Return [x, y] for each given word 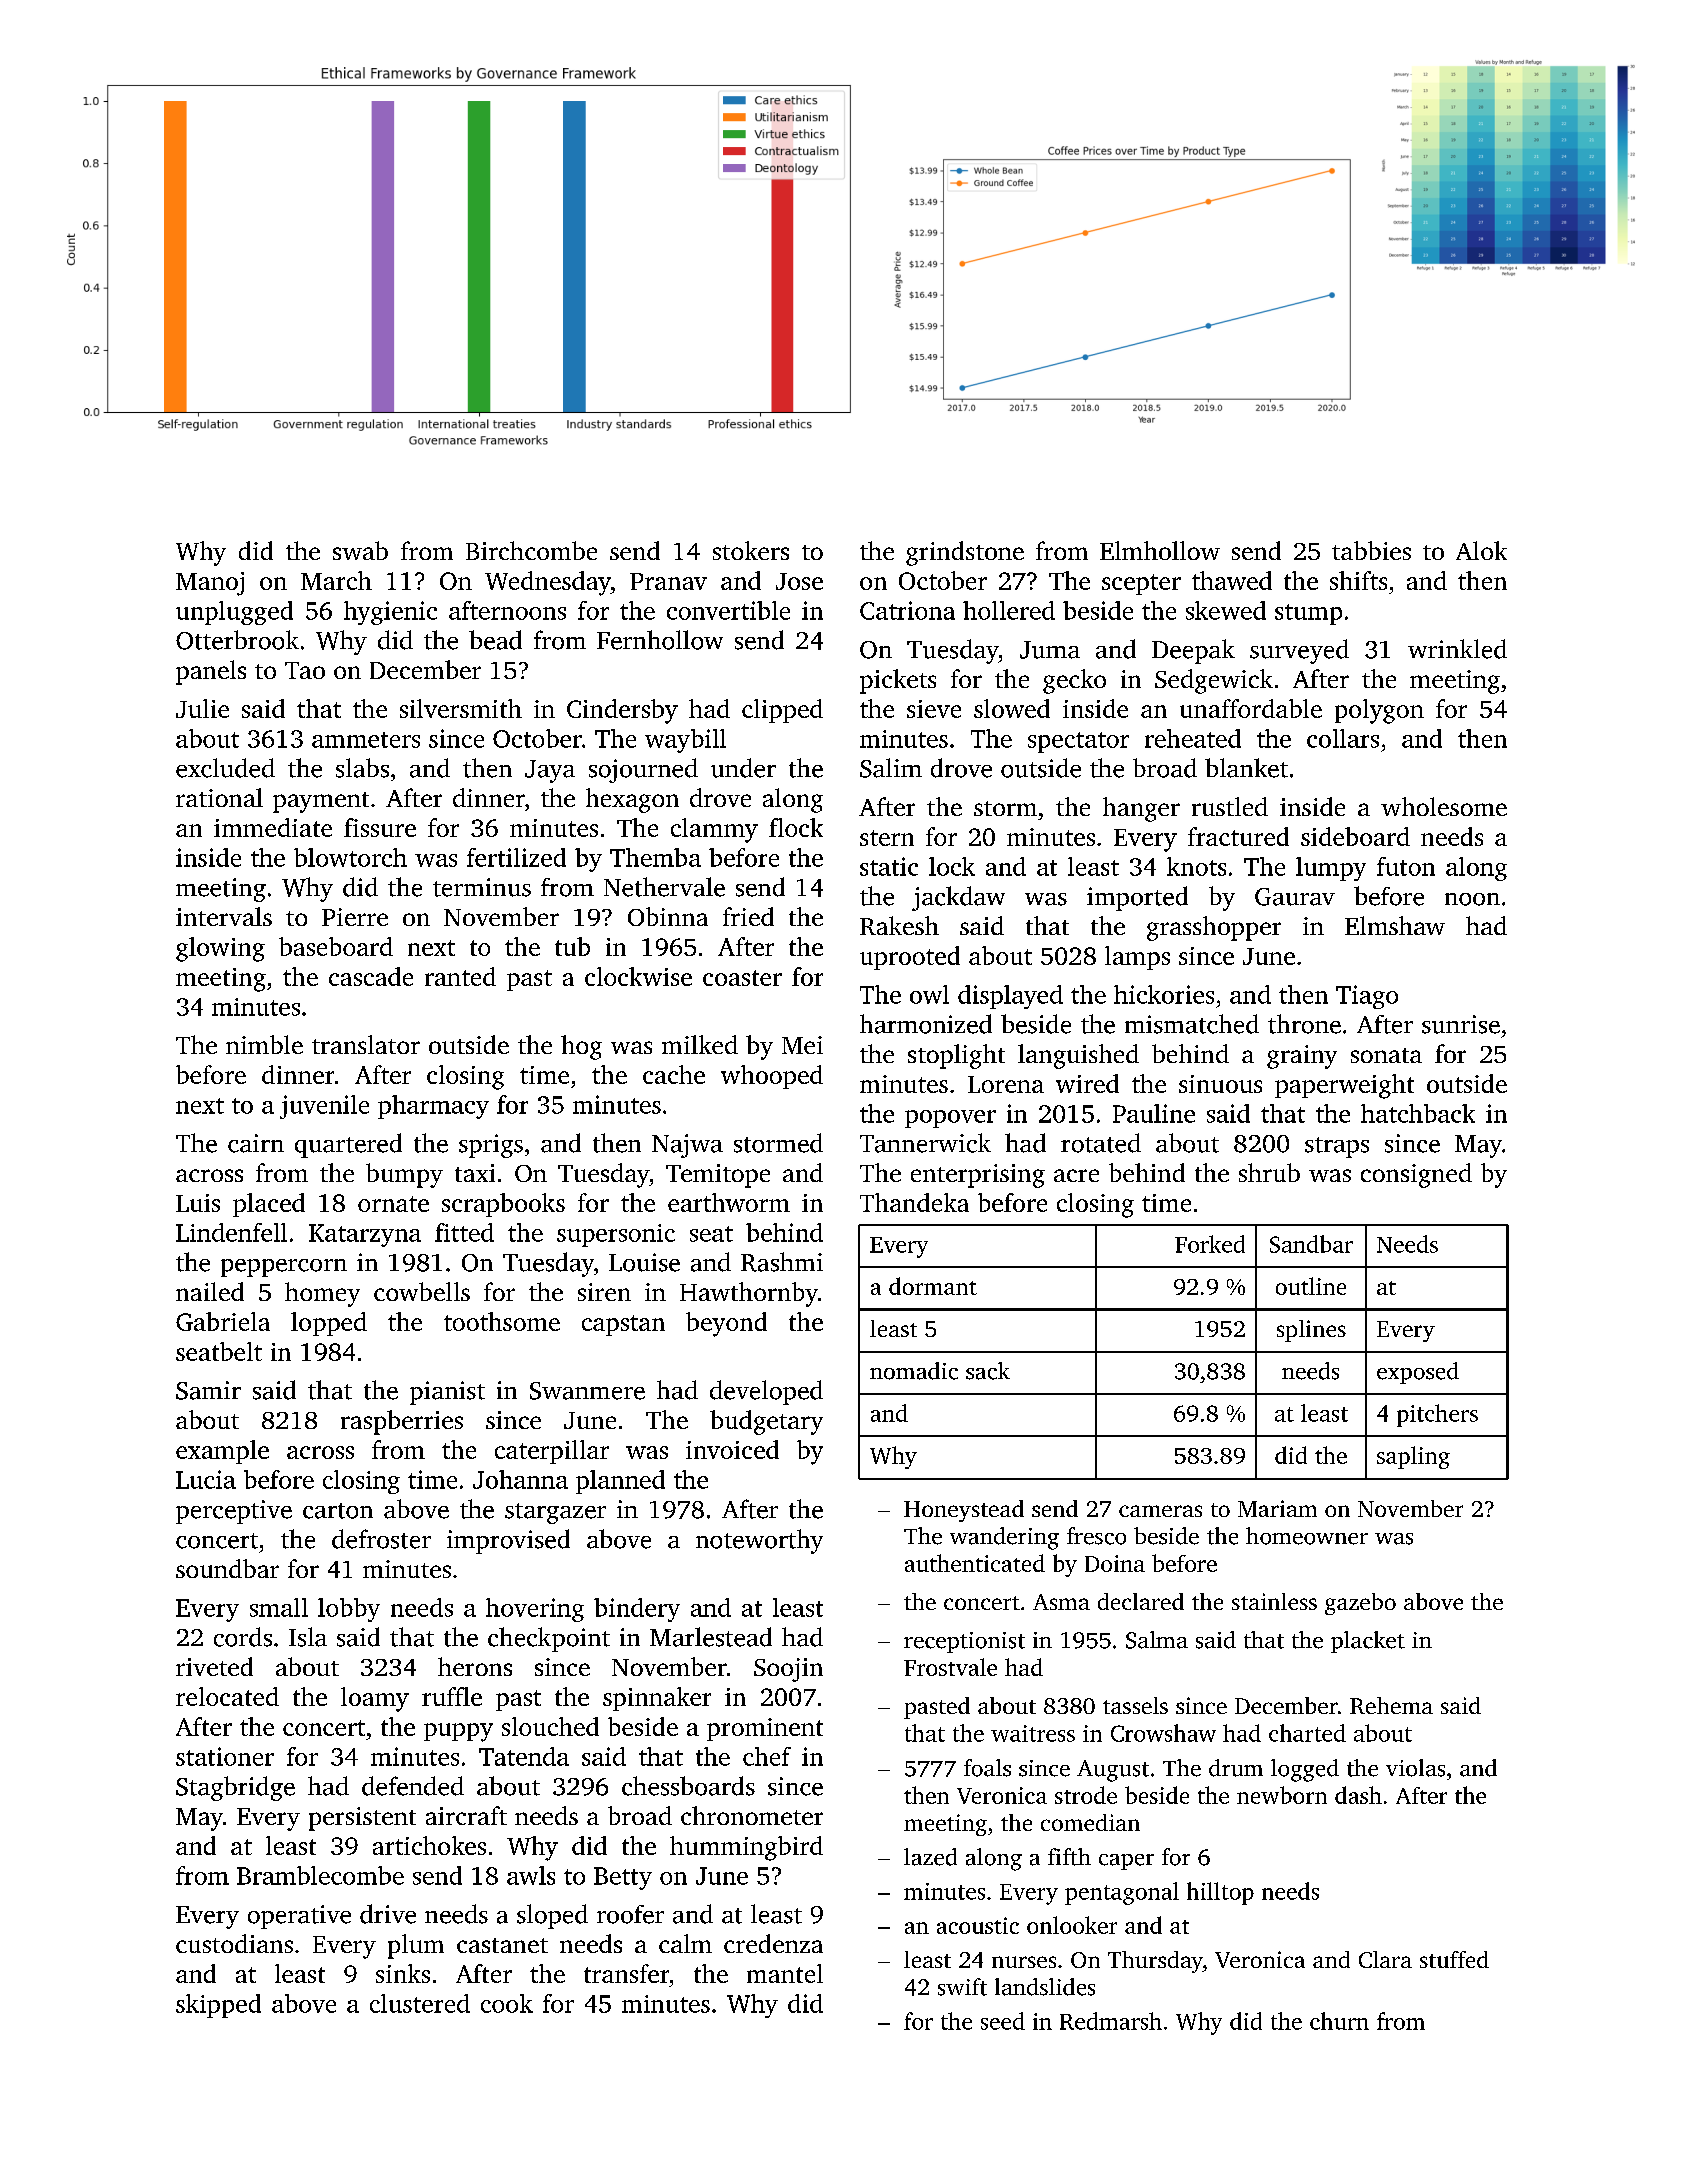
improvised [508, 1541]
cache [674, 1074]
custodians [234, 1943]
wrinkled [1457, 649]
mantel [785, 1973]
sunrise [1461, 1024]
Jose [799, 581]
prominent [765, 1729]
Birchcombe [531, 550]
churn [1339, 2021]
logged [1305, 1770]
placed [269, 1205]
